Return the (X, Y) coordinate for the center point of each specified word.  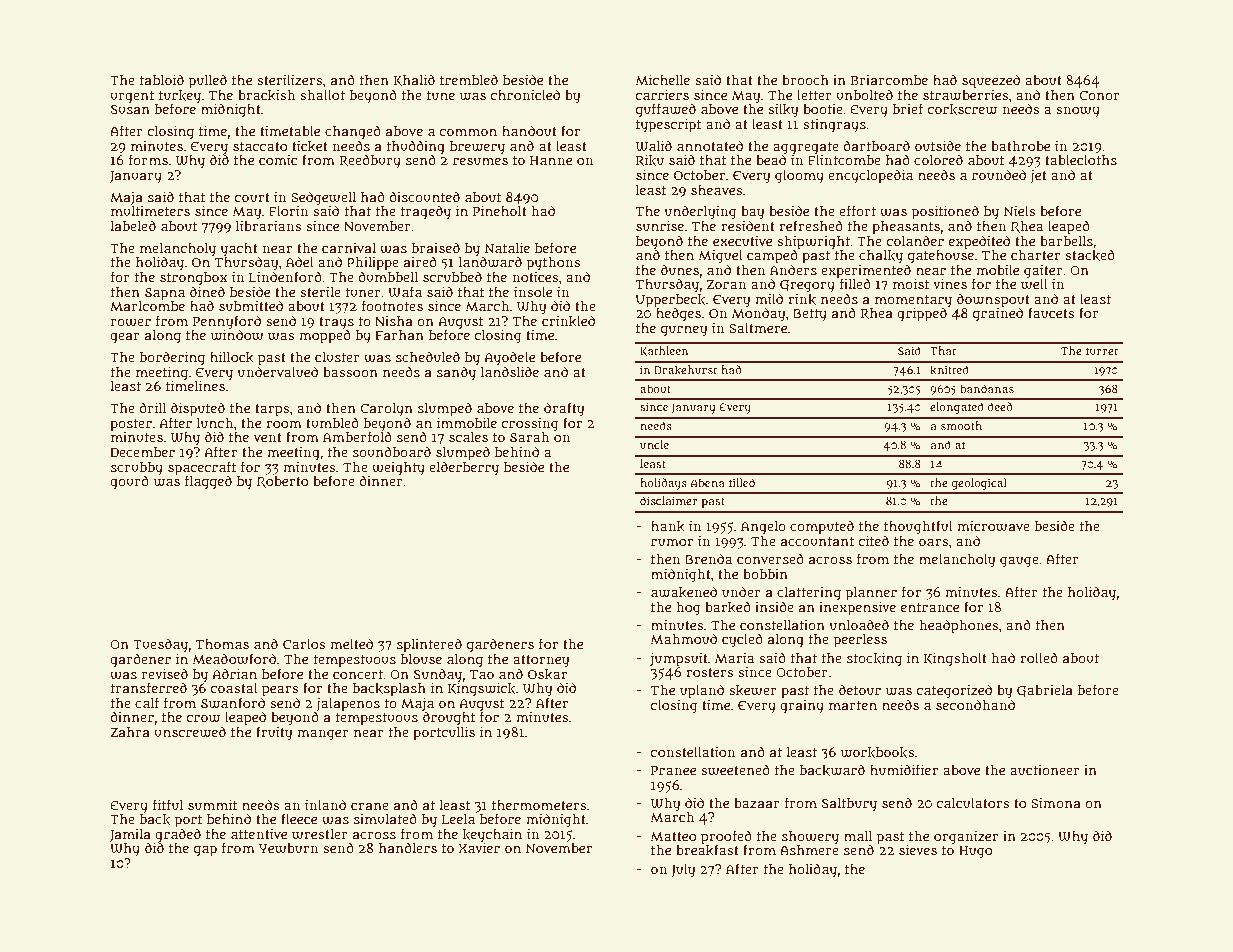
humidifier (904, 769)
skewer (753, 690)
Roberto (282, 482)
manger (323, 735)
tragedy (426, 212)
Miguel (720, 257)
